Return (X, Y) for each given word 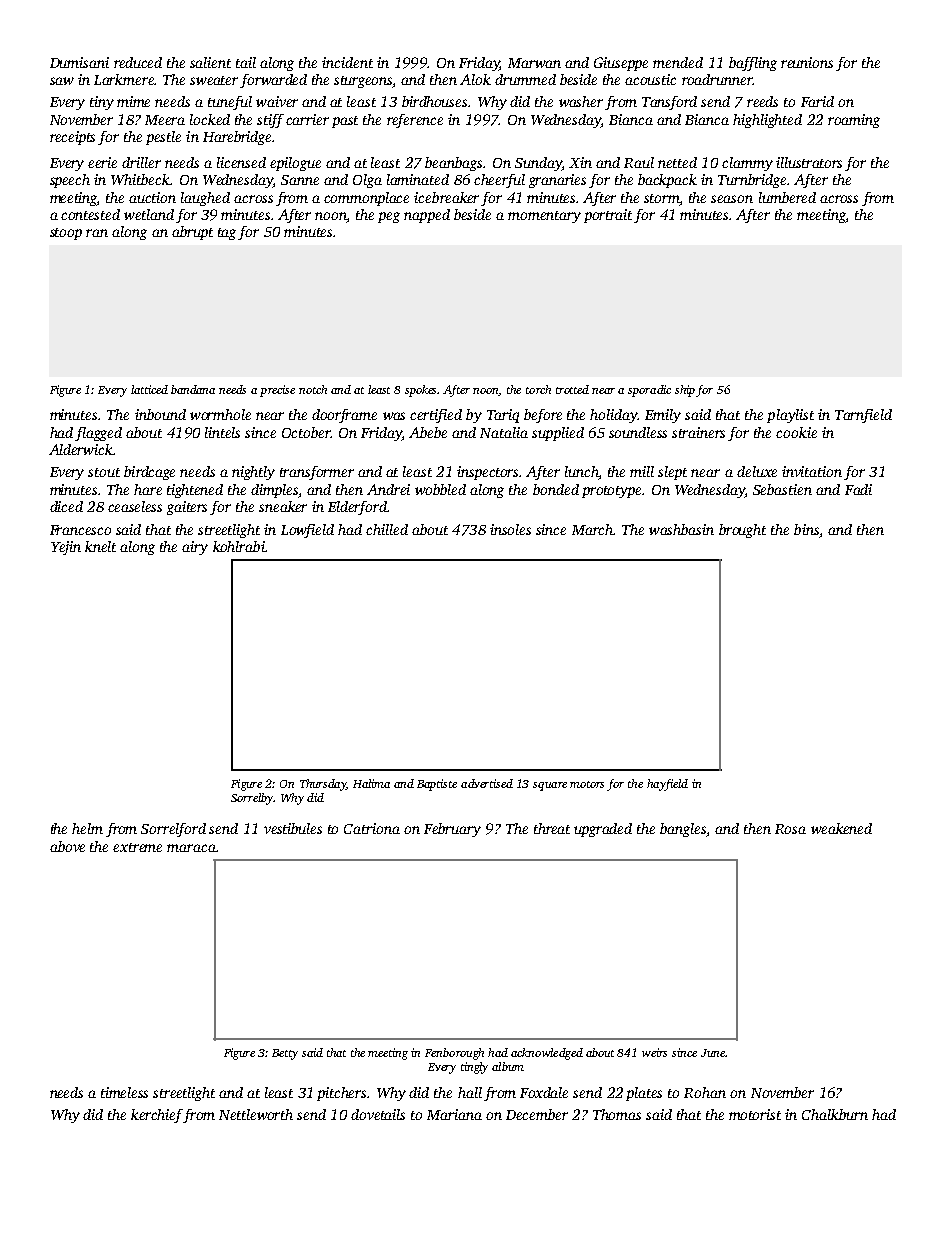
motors (587, 784)
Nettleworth (256, 1114)
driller (141, 162)
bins (806, 529)
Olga (367, 181)
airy (195, 548)
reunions (807, 62)
